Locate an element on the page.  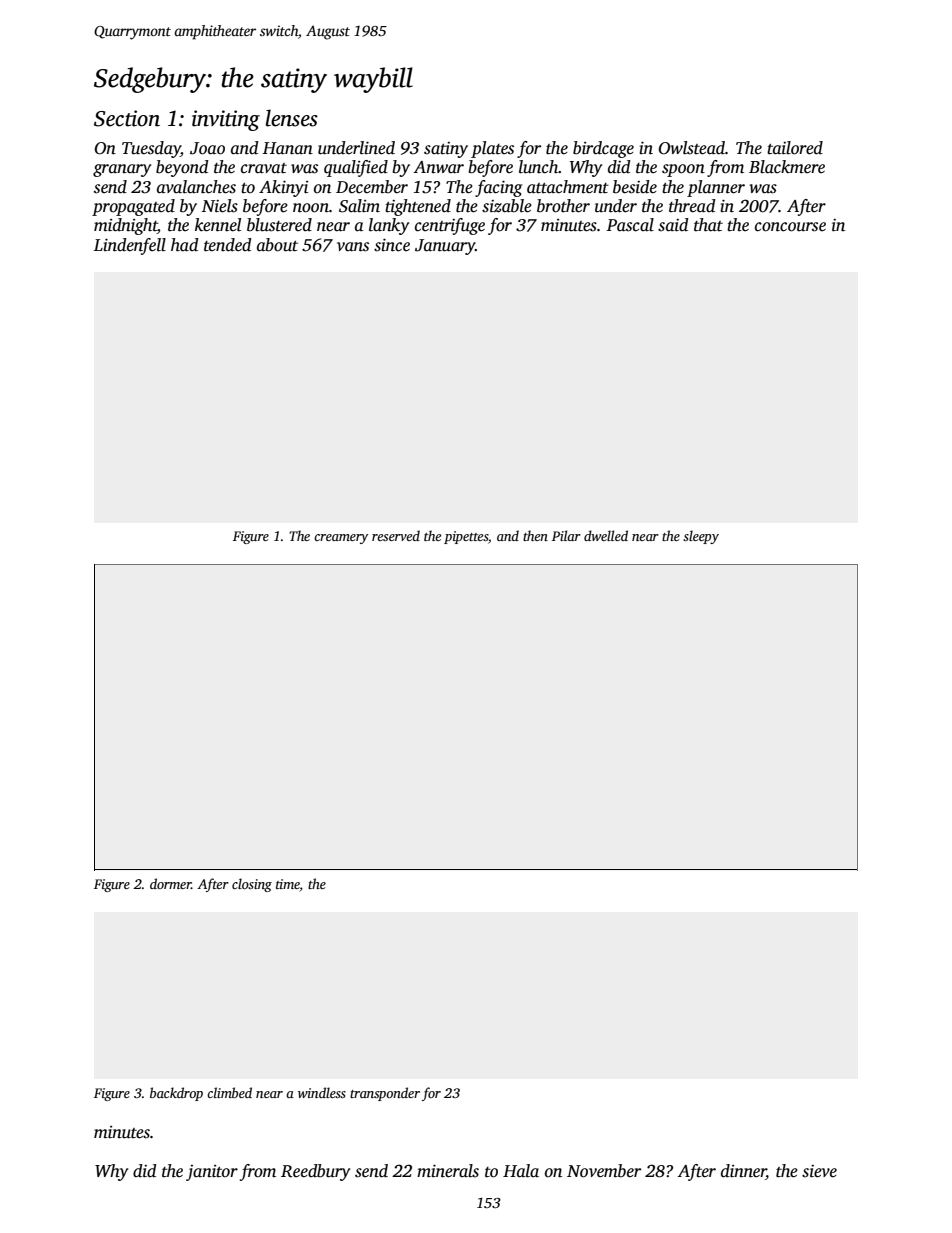
dormer is located at coordinates (170, 883).
